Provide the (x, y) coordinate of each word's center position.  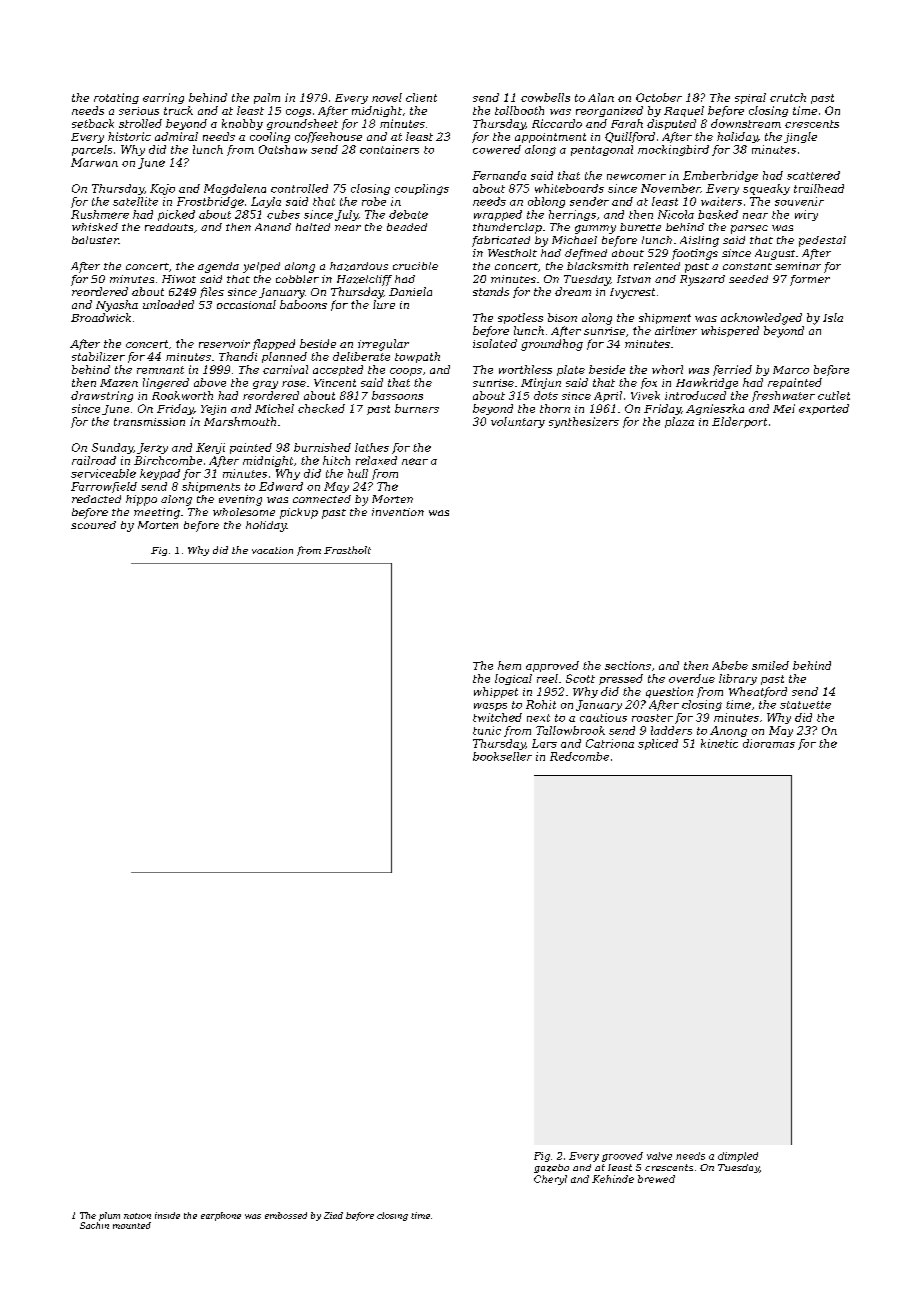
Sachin (94, 1225)
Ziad (333, 1215)
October (659, 97)
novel (387, 97)
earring (163, 98)
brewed (656, 1179)
